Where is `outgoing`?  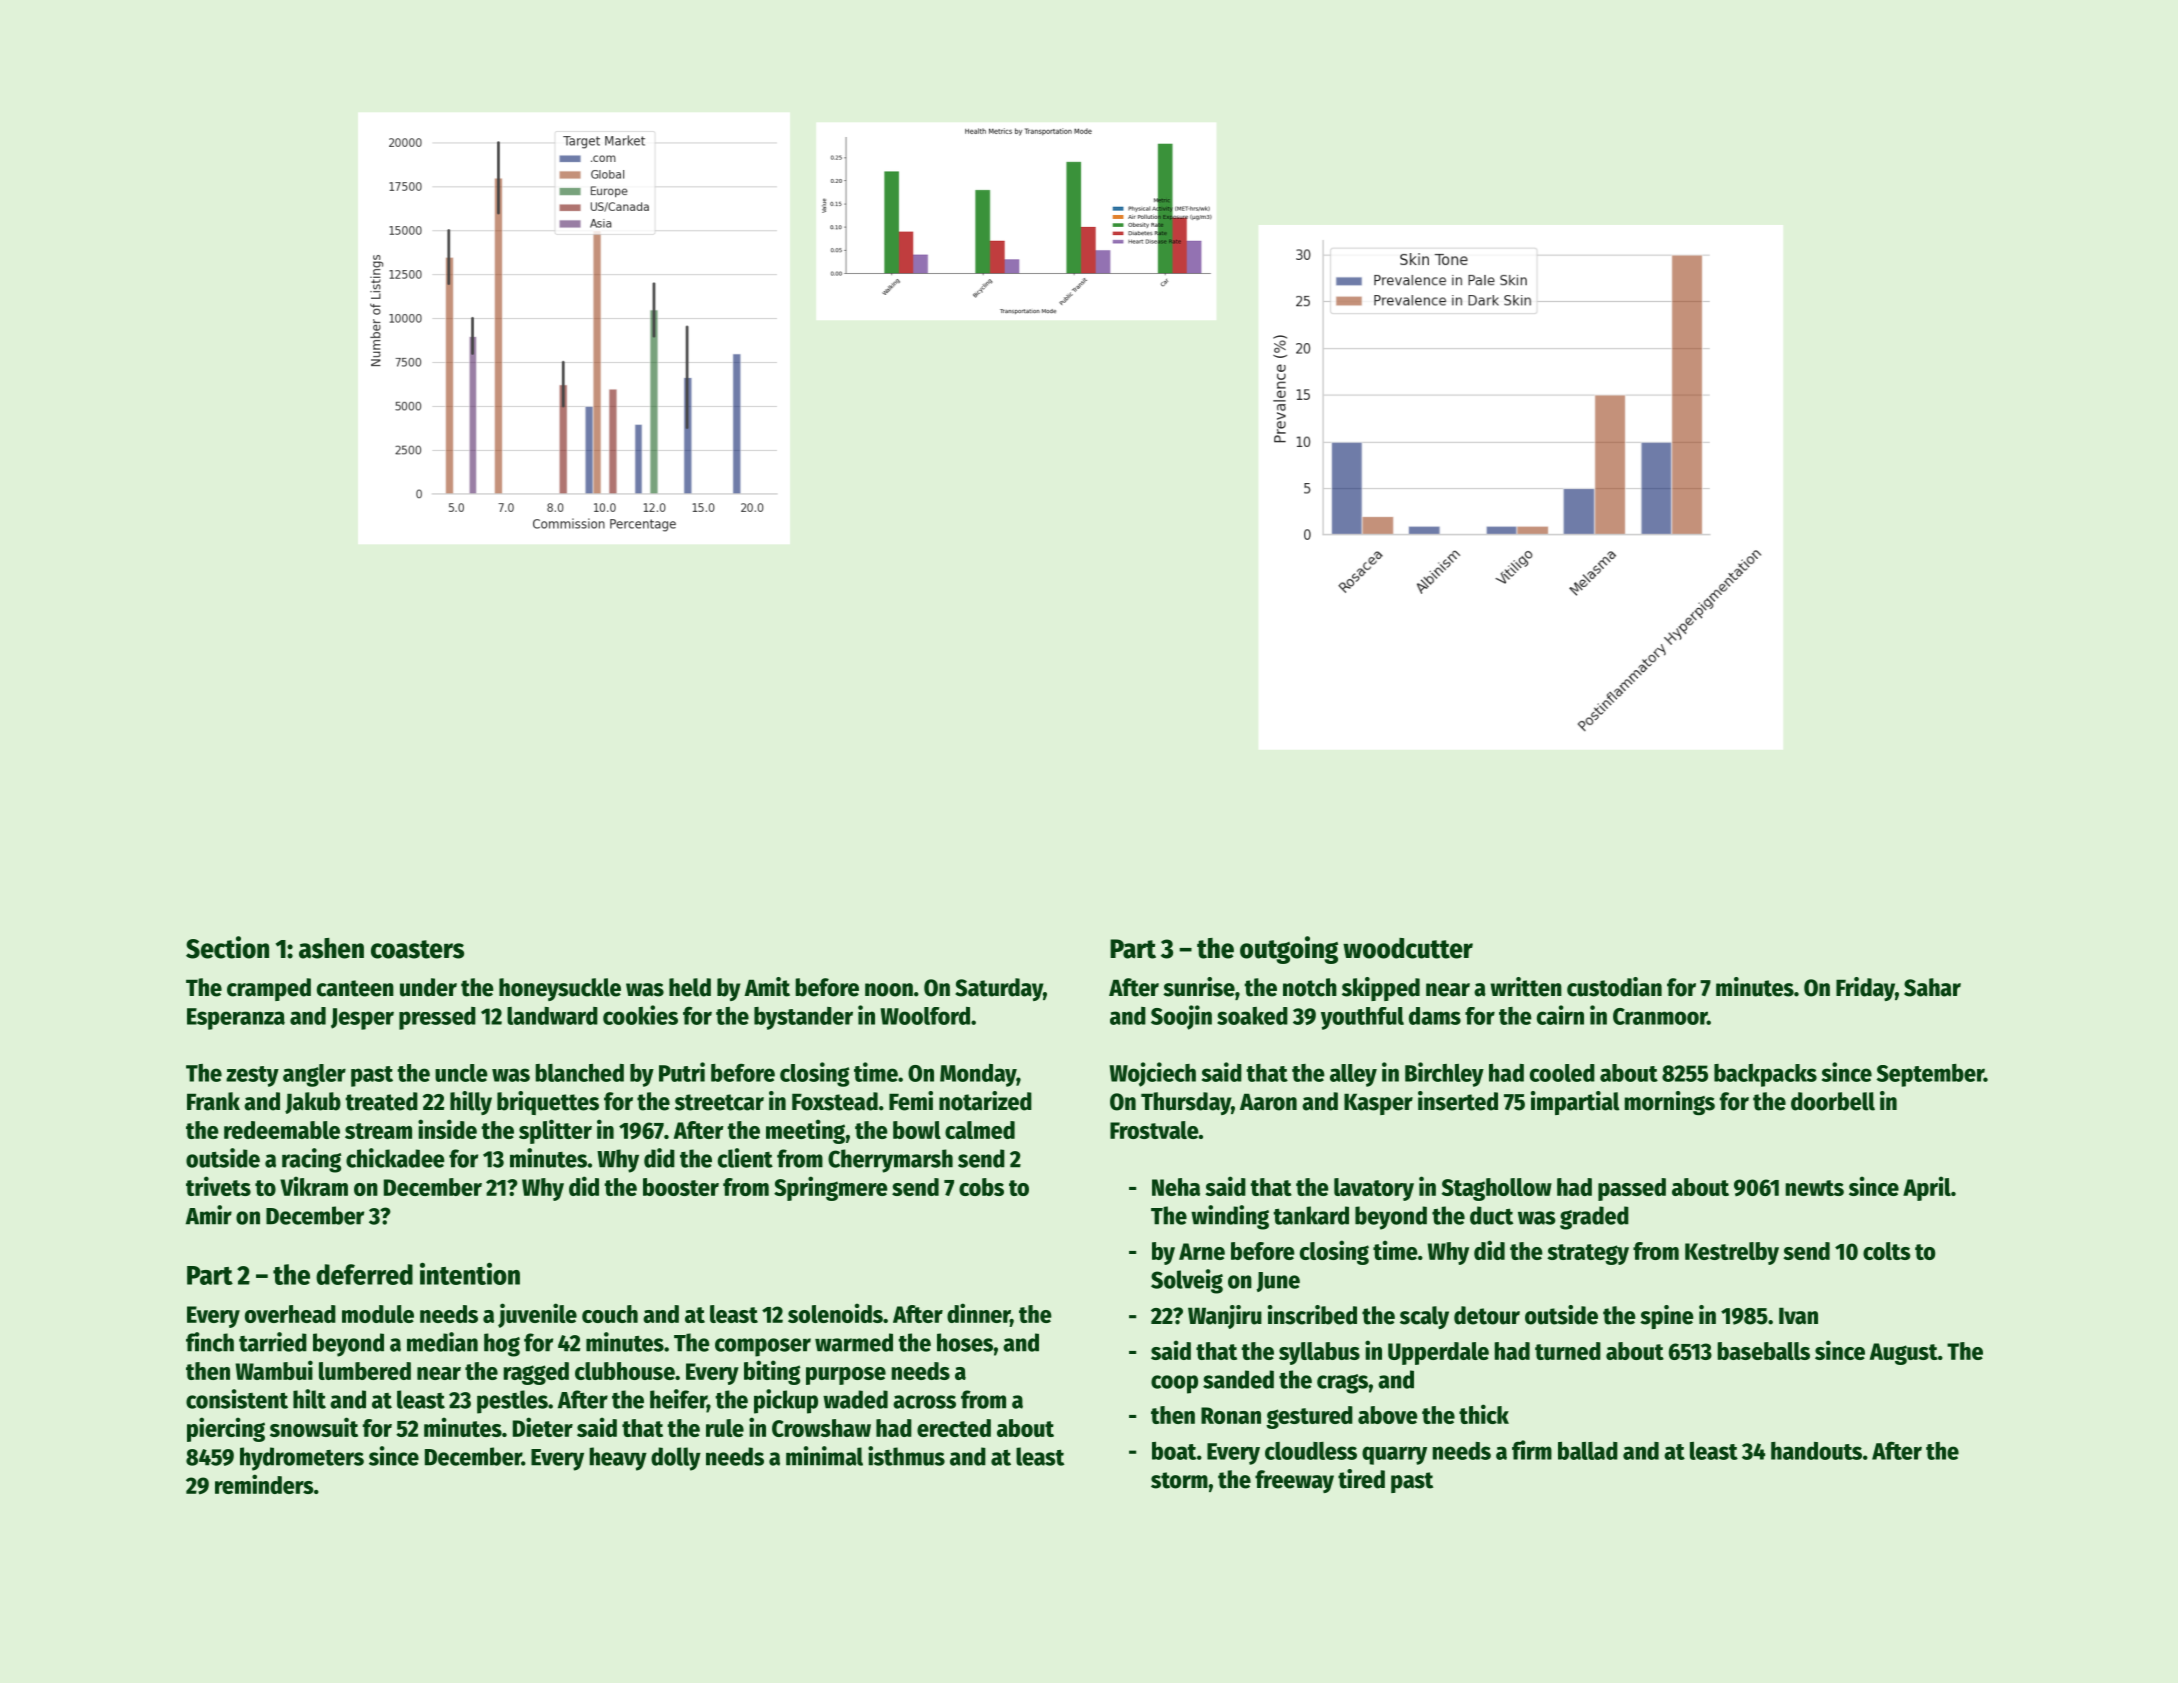 outgoing is located at coordinates (1289, 950).
